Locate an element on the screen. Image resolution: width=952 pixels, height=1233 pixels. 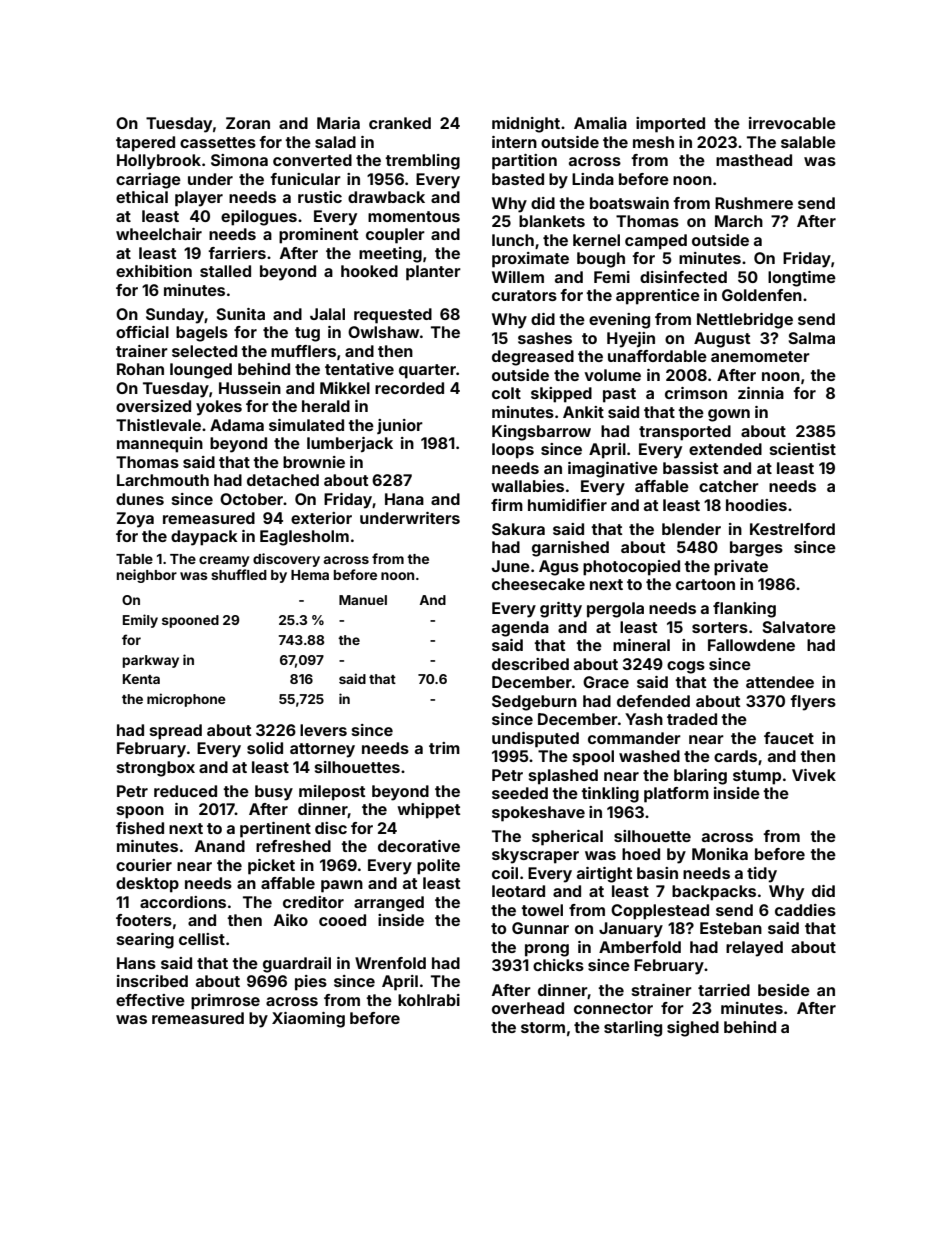
Xiaoming is located at coordinates (308, 1020).
